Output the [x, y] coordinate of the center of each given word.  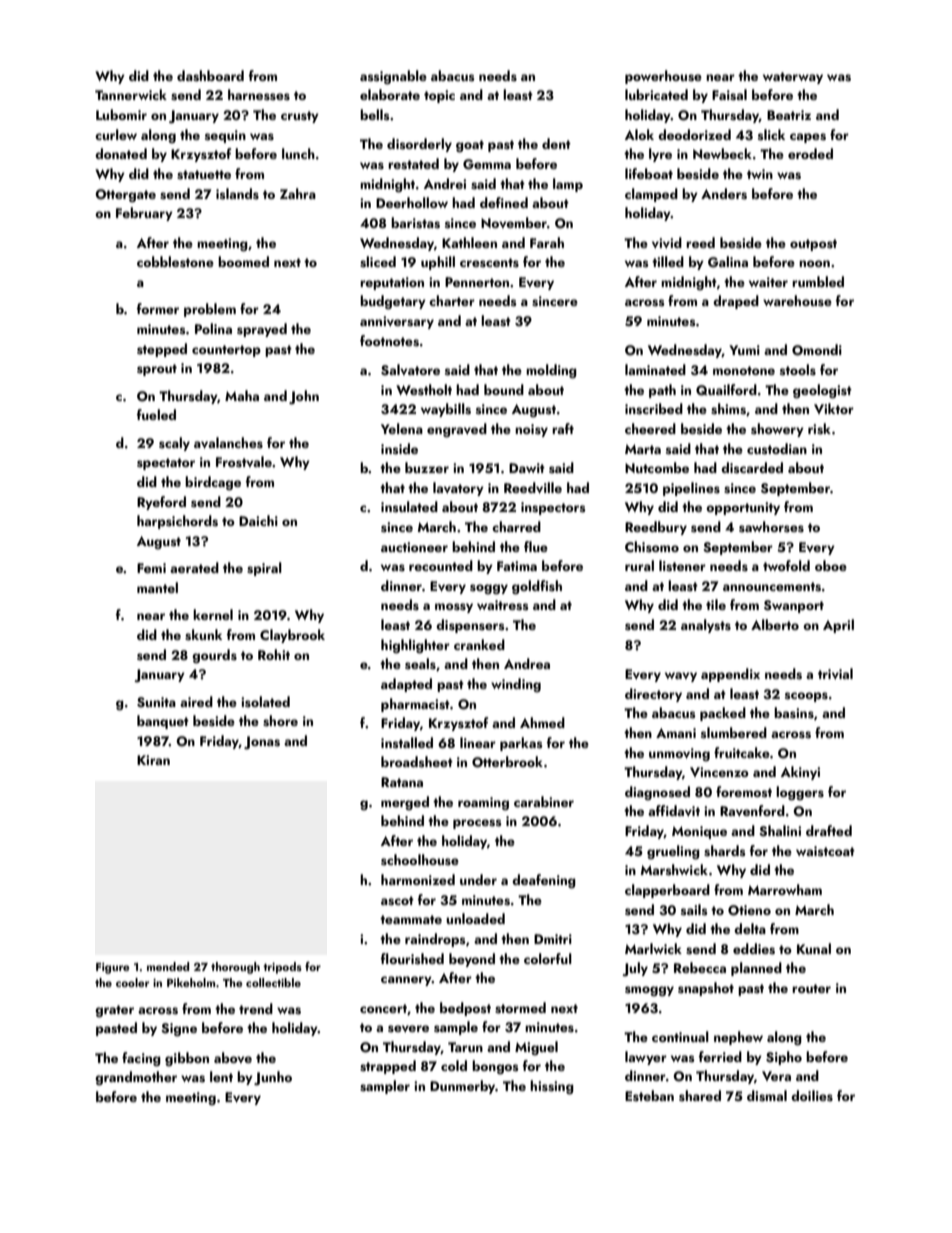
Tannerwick [131, 94]
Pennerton [477, 282]
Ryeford [161, 503]
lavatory [458, 489]
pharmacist [415, 705]
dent [556, 143]
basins [794, 713]
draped [736, 302]
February [144, 214]
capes [808, 138]
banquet [163, 722]
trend [256, 1008]
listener [682, 566]
